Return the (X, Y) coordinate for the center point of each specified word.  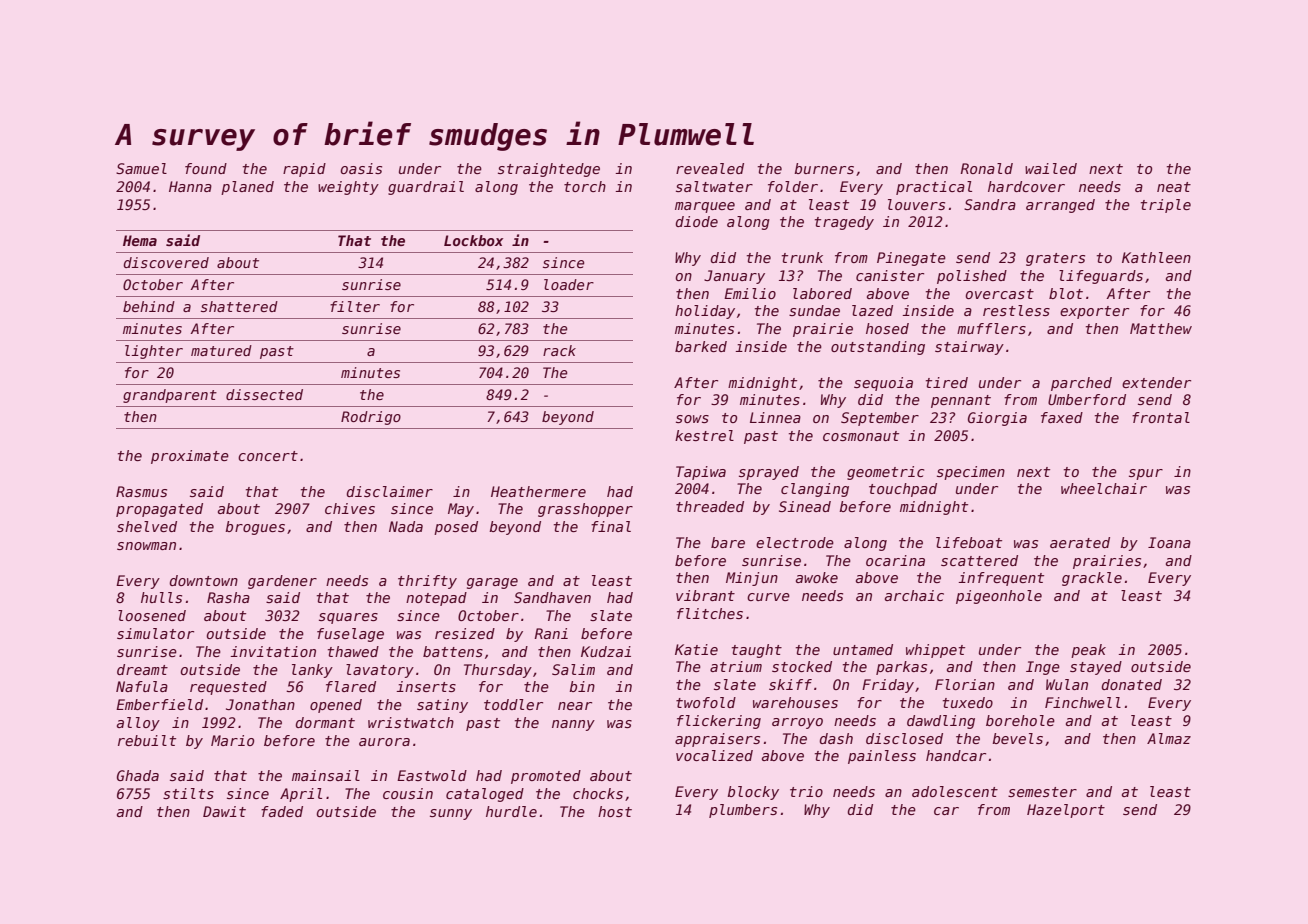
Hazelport (1066, 811)
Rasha (228, 597)
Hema (140, 240)
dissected (264, 394)
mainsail (326, 775)
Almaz (1169, 738)
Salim (573, 669)
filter (355, 306)
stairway (969, 348)
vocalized (714, 755)
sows (692, 419)
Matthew (1161, 328)
